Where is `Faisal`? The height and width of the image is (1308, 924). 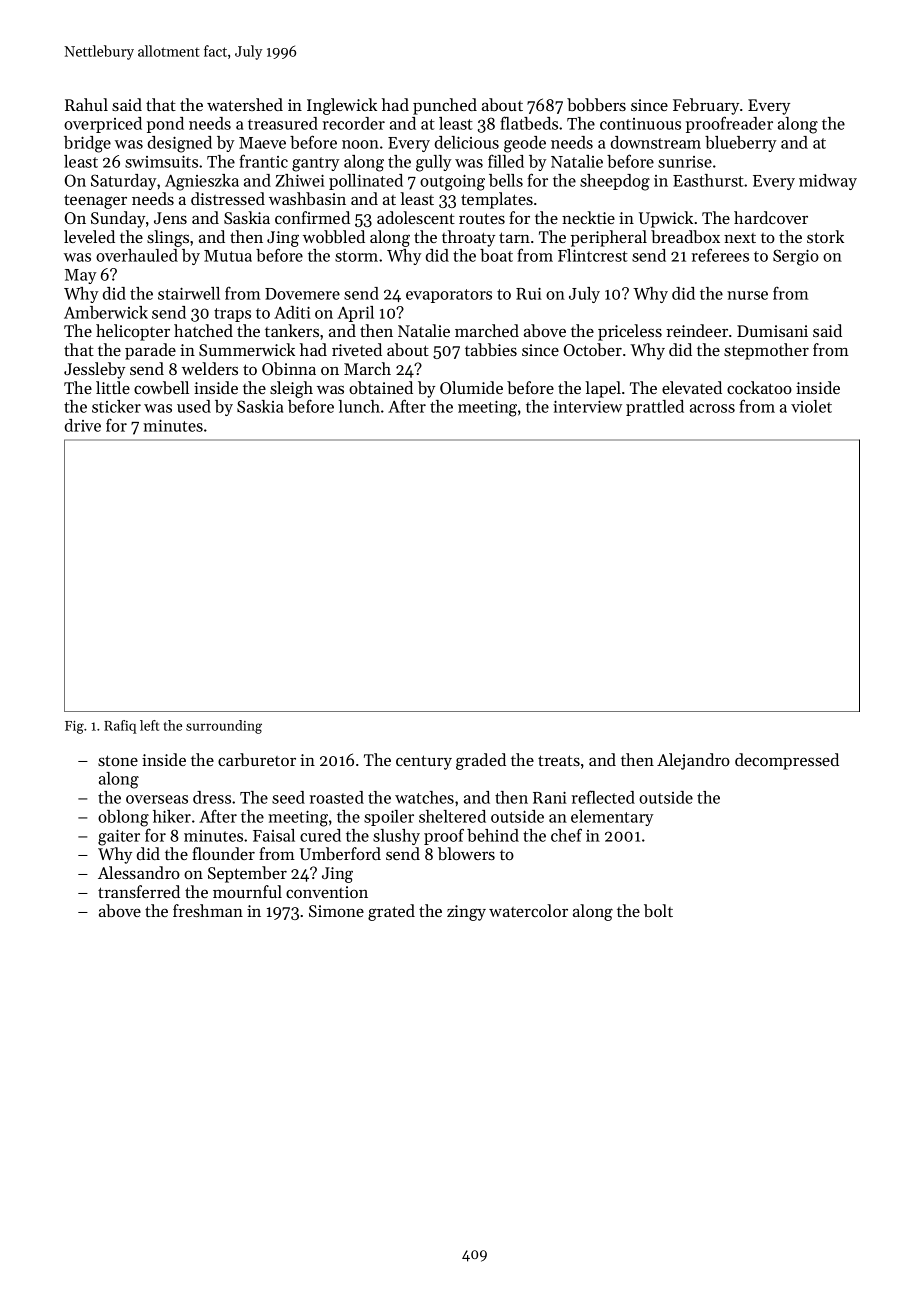
Faisal is located at coordinates (274, 835).
